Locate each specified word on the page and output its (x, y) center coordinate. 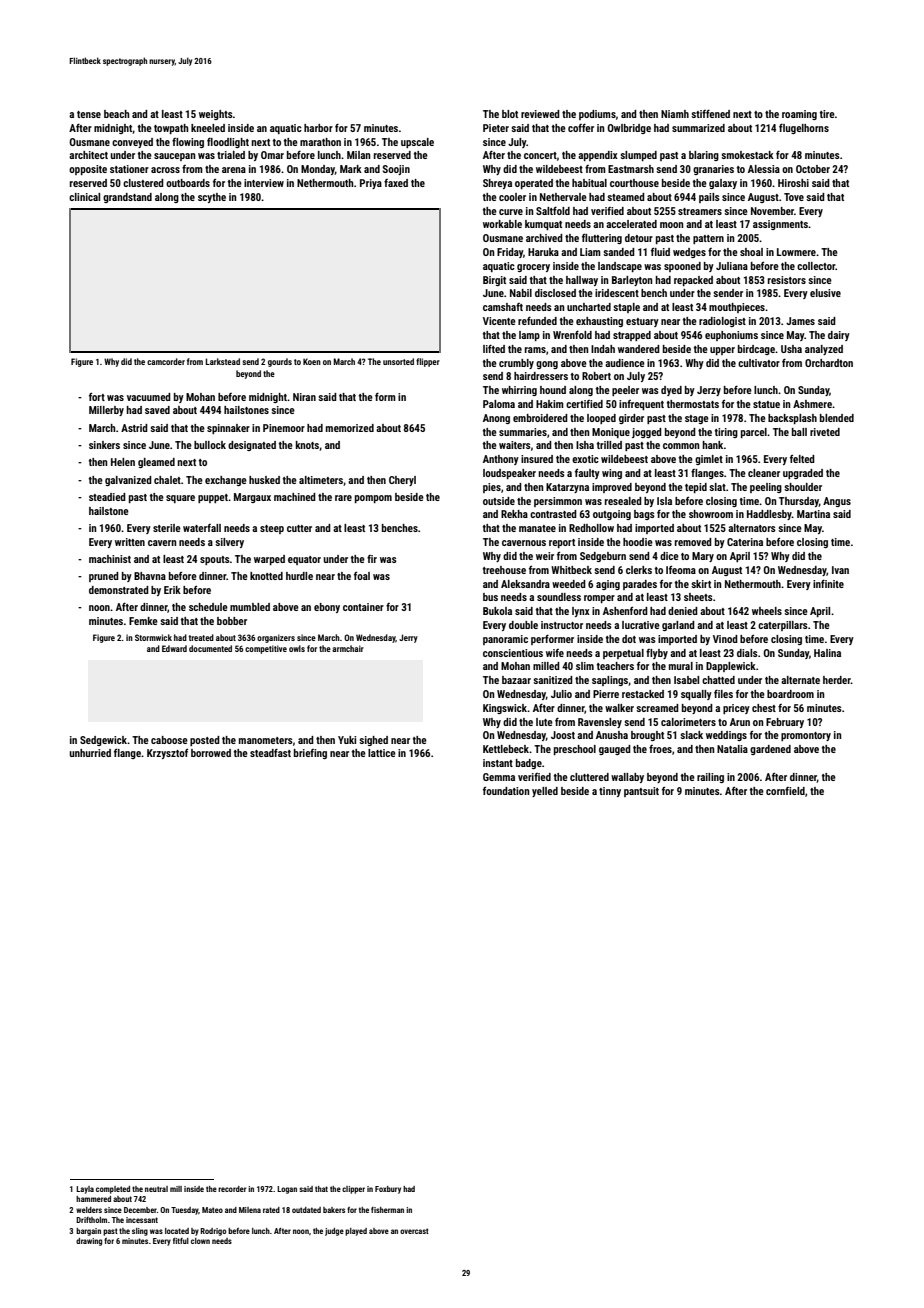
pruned (104, 577)
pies (492, 488)
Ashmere (812, 404)
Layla (85, 1190)
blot (510, 114)
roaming (799, 115)
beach (116, 114)
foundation (506, 791)
